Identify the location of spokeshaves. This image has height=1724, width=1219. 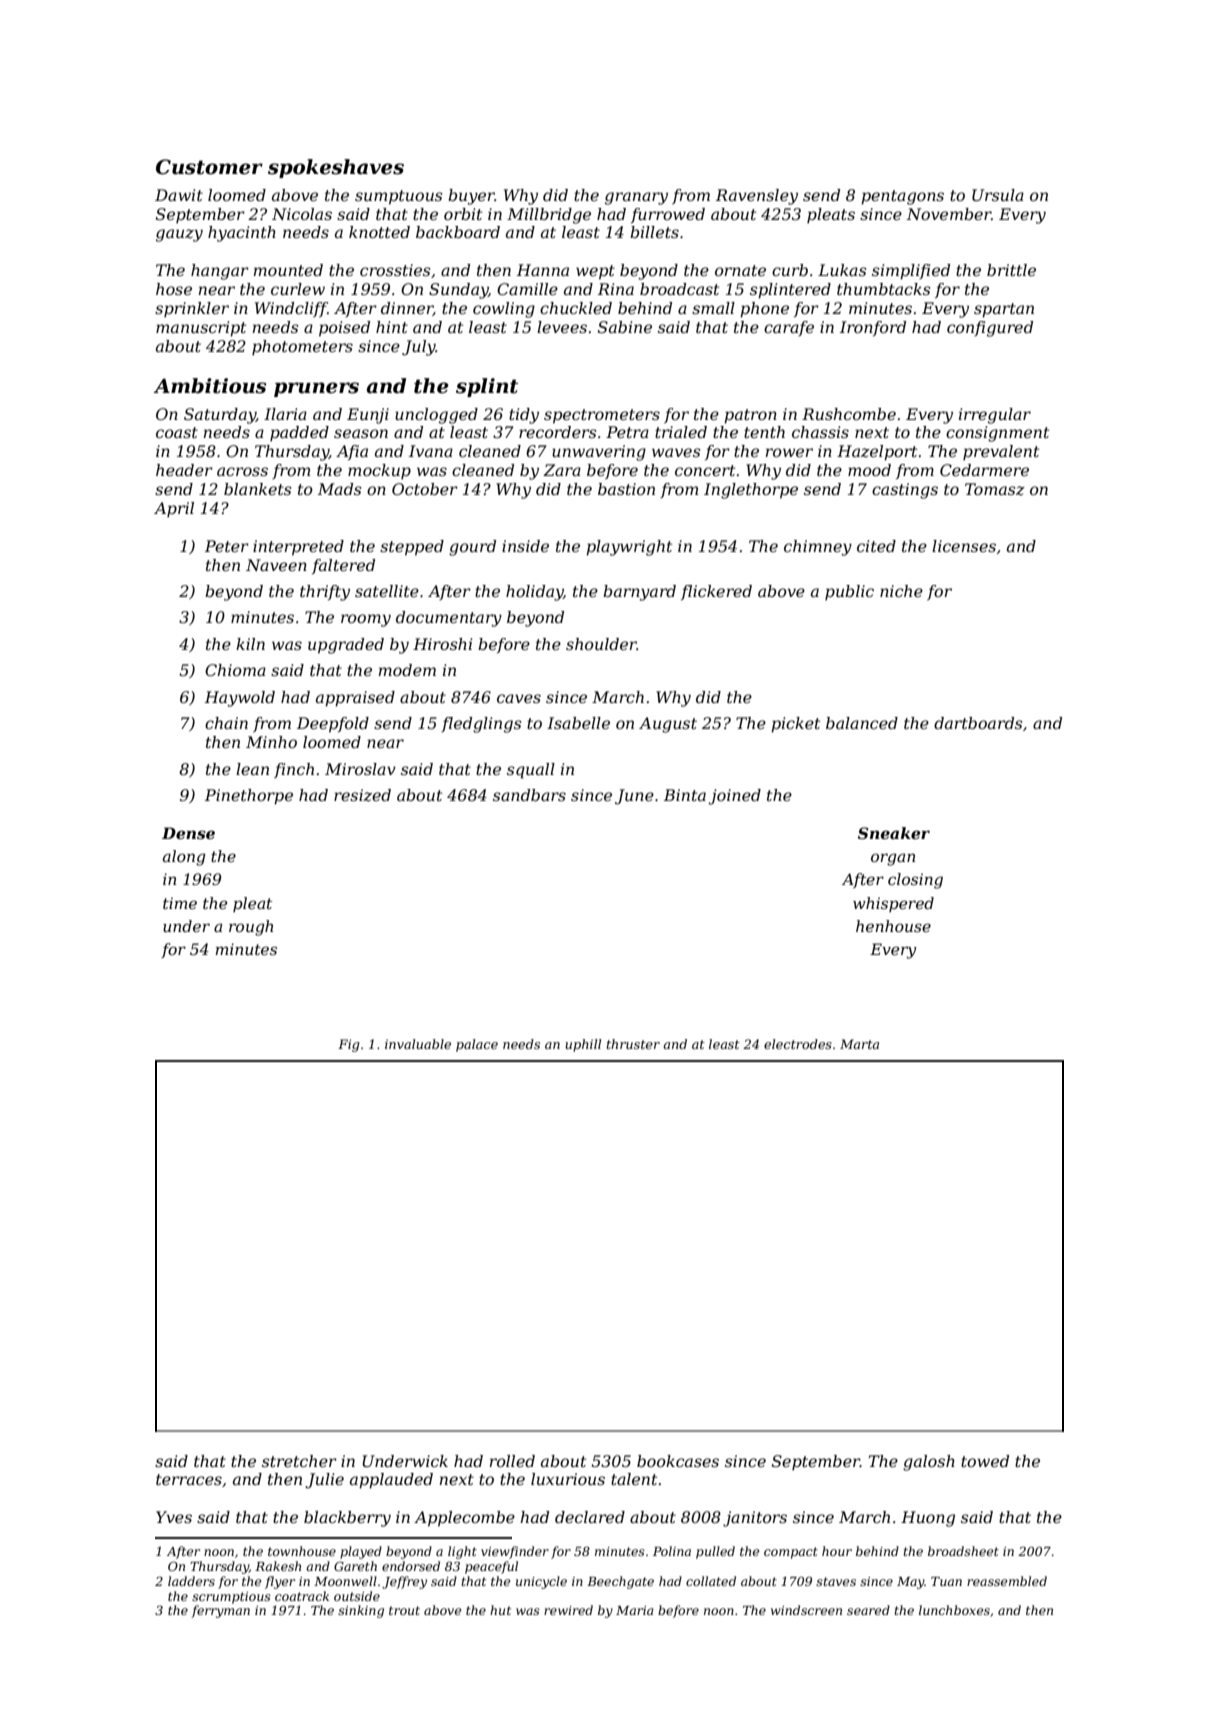
(336, 168).
